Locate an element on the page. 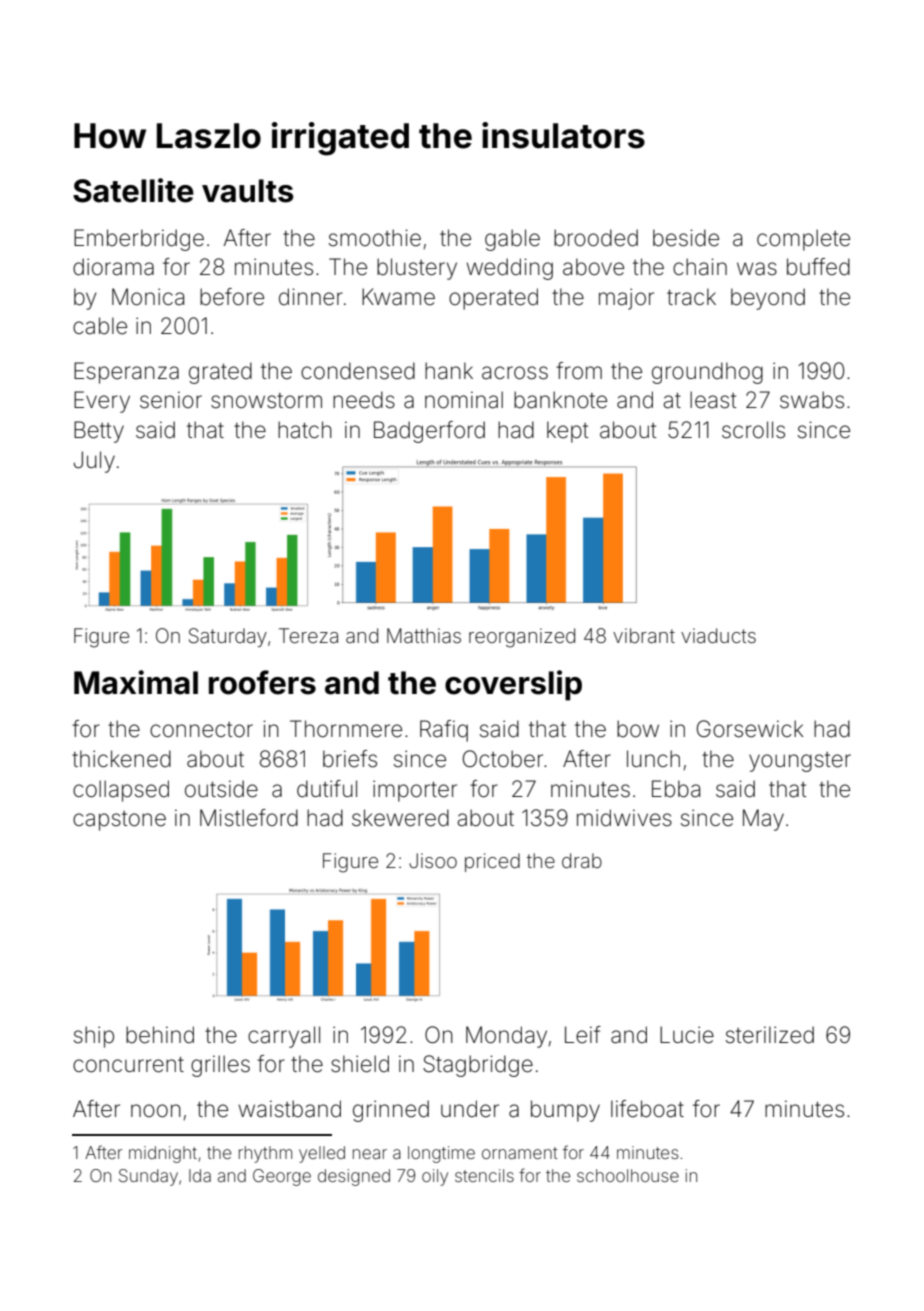  viaducts is located at coordinates (718, 635).
